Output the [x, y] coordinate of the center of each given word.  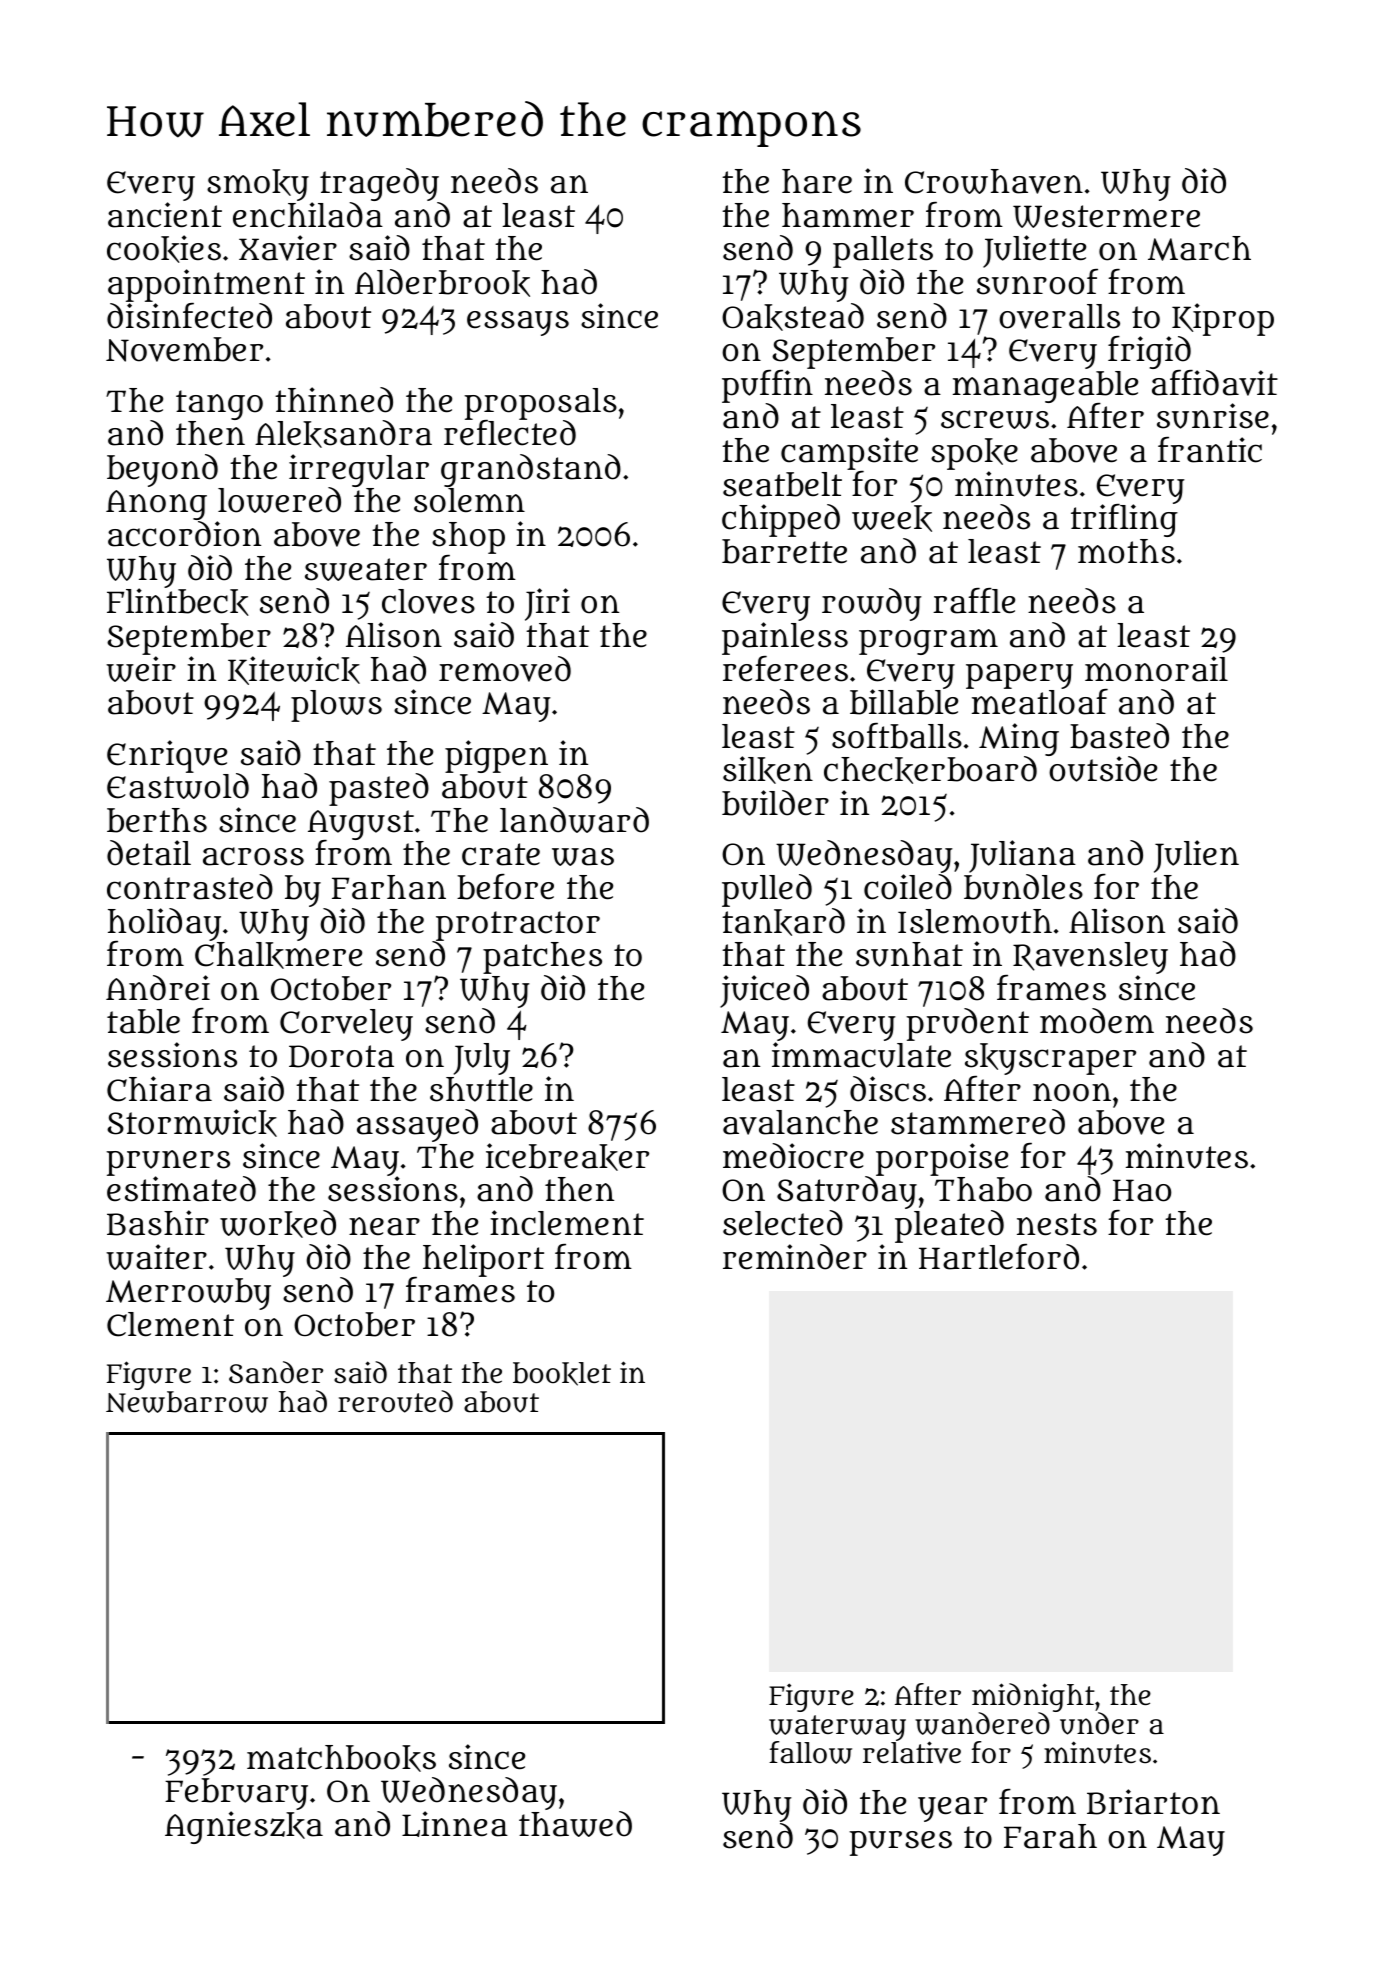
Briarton [1153, 1802]
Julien [1196, 856]
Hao [1142, 1190]
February [236, 1794]
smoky [258, 185]
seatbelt [782, 484]
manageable [1045, 387]
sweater [366, 569]
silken [768, 770]
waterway [837, 1728]
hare [817, 181]
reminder [795, 1257]
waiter [156, 1257]
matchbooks [341, 1758]
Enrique [167, 756]
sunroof [1037, 282]
